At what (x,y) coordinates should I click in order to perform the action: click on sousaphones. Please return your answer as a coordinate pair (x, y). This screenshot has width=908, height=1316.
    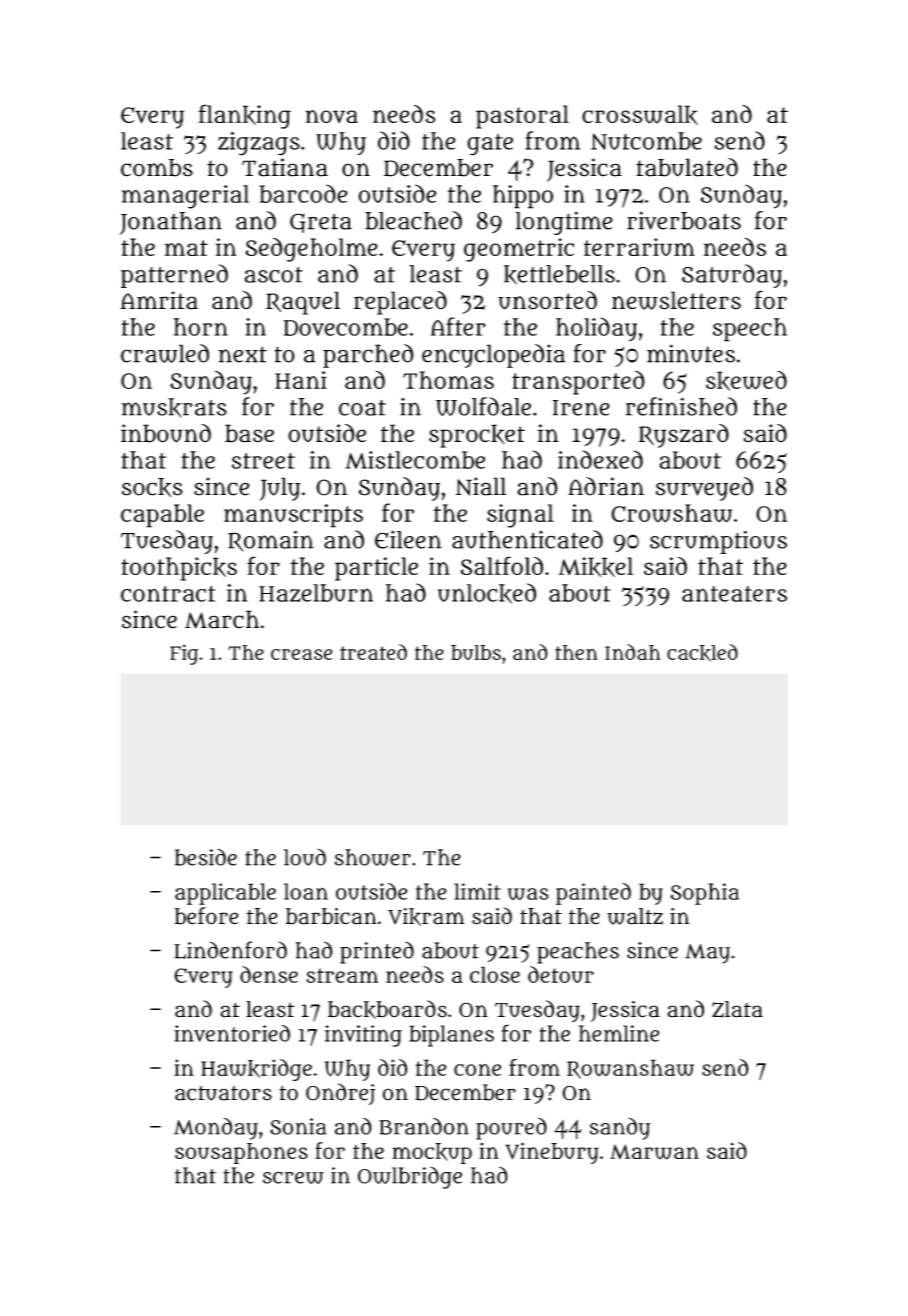
    Looking at the image, I should click on (241, 1153).
